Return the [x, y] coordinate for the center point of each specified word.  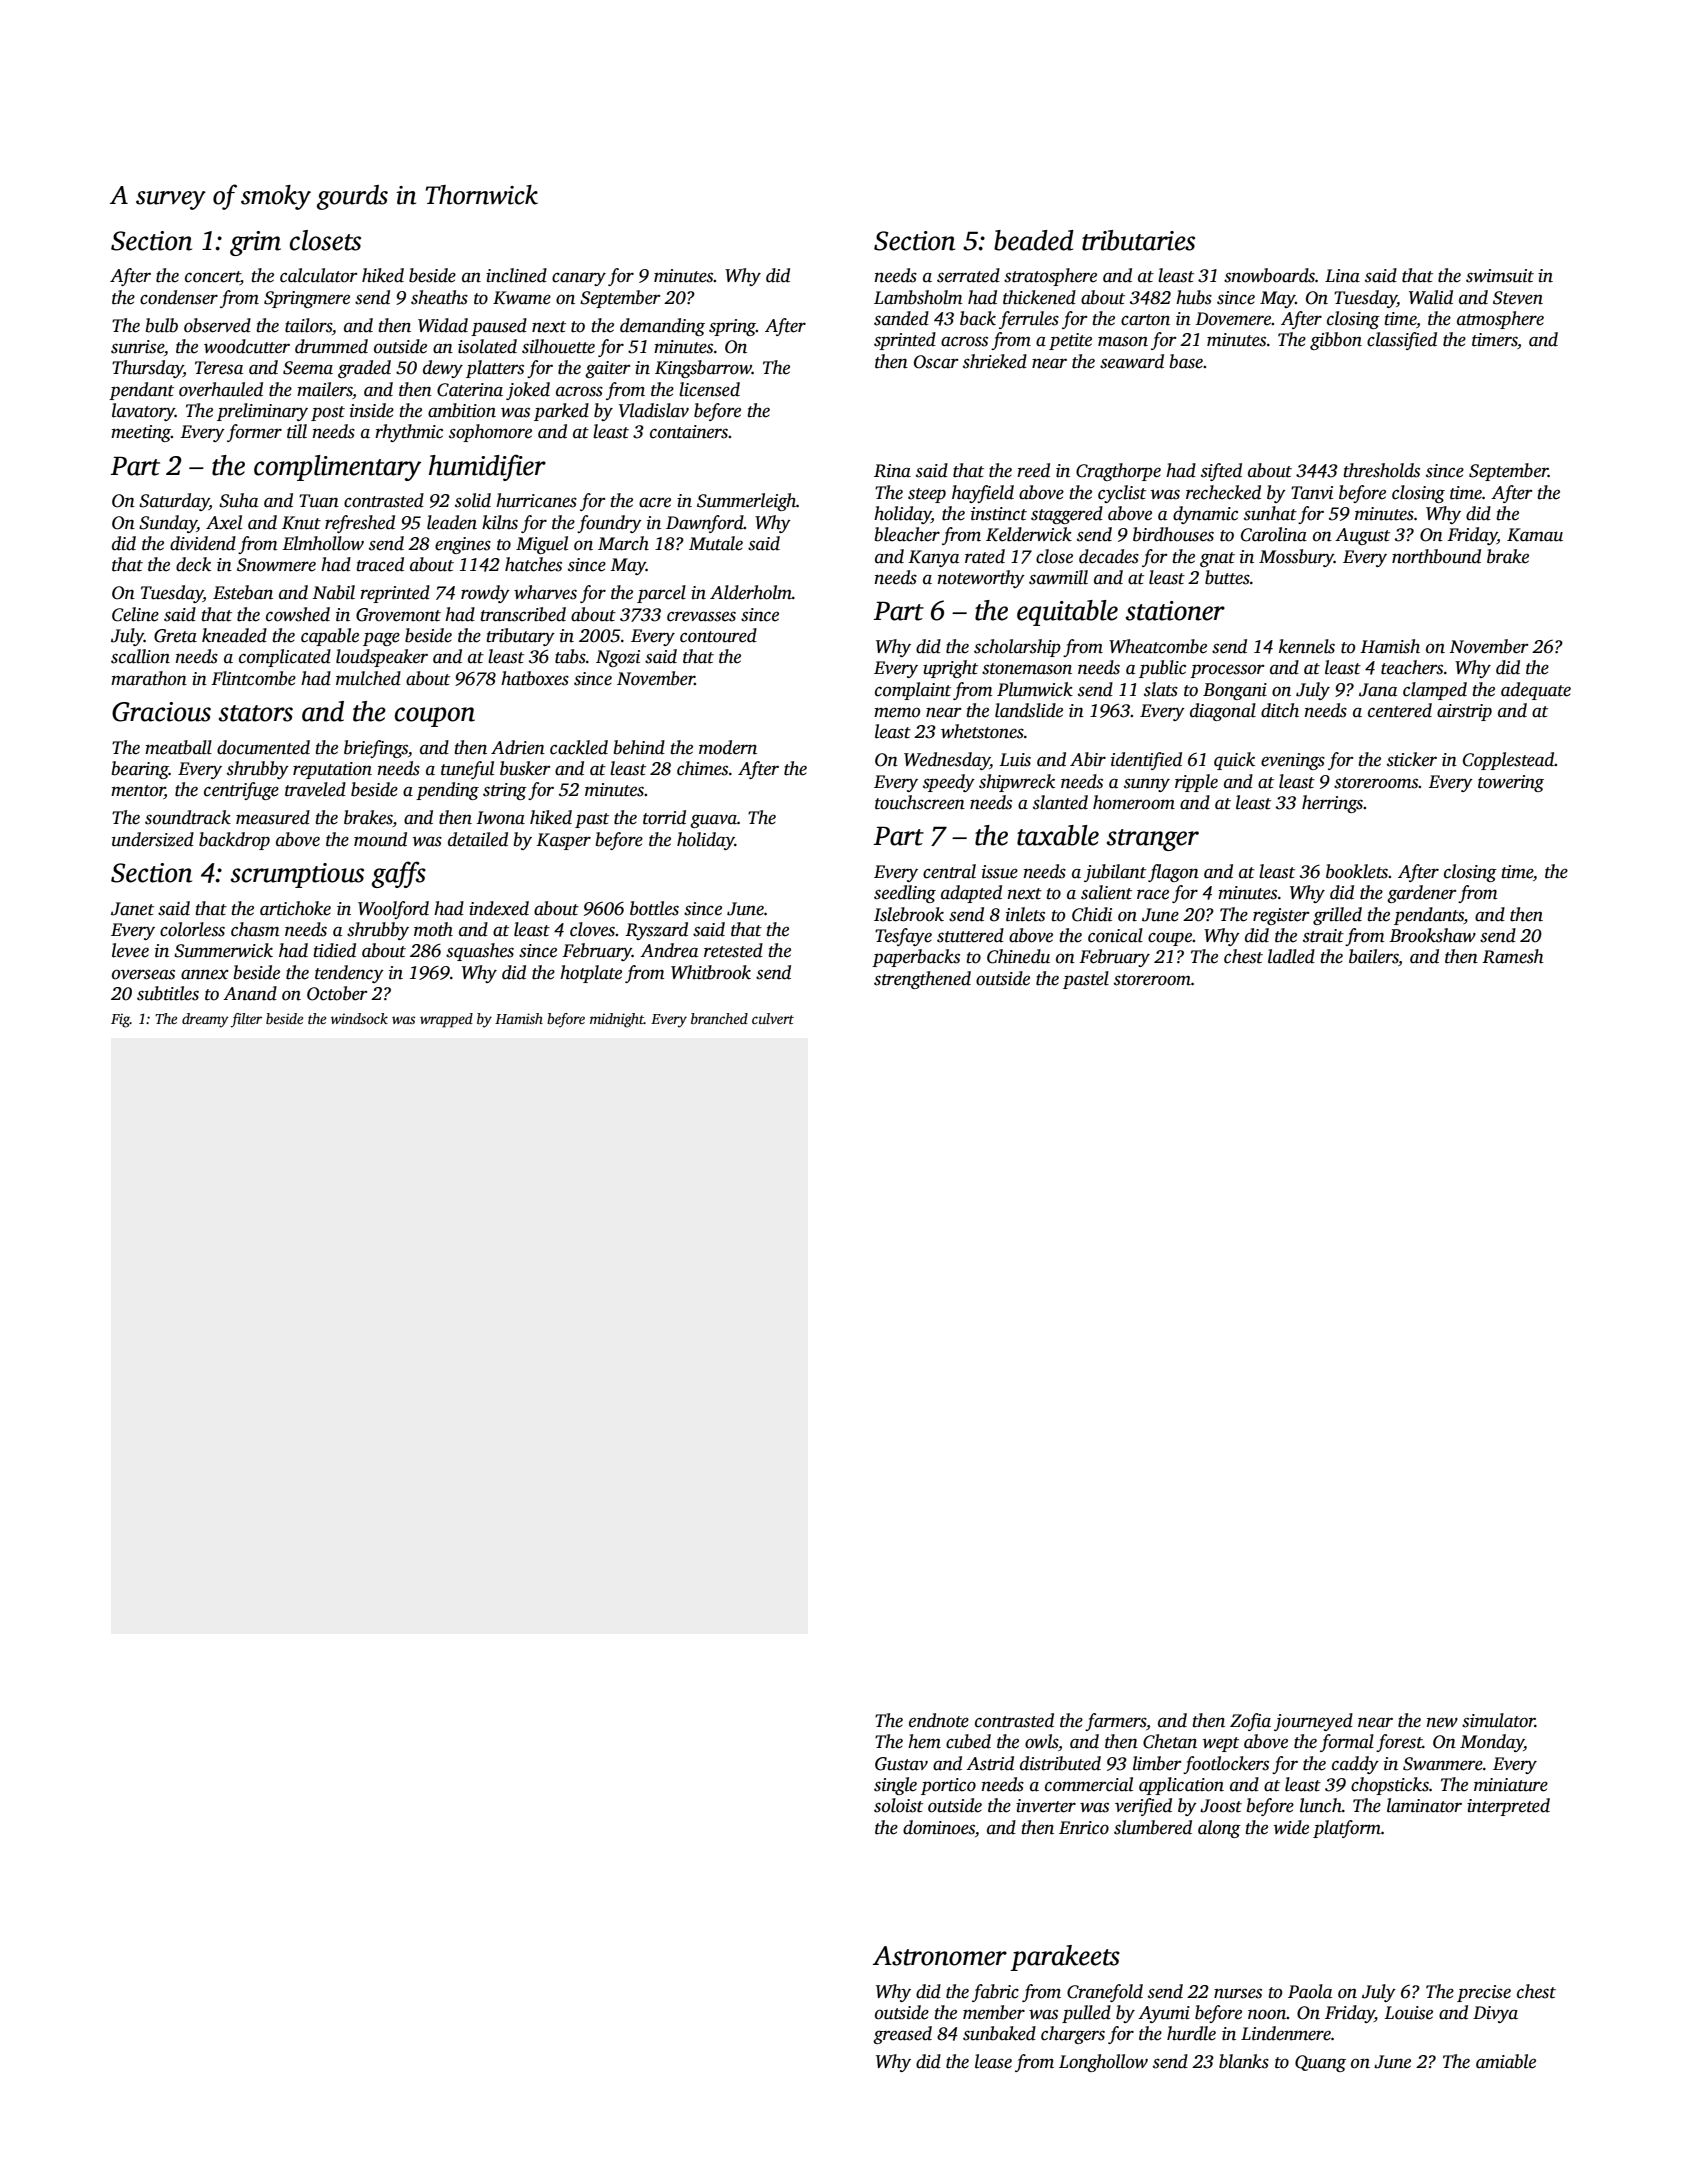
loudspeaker [382, 658]
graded [364, 369]
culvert [773, 1018]
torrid [664, 817]
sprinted [905, 341]
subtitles [168, 993]
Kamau [1535, 535]
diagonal [1223, 712]
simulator [1498, 1720]
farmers [1115, 1722]
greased [902, 2035]
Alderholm [751, 592]
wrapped [446, 1020]
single [895, 1786]
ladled [1291, 956]
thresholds [1381, 470]
